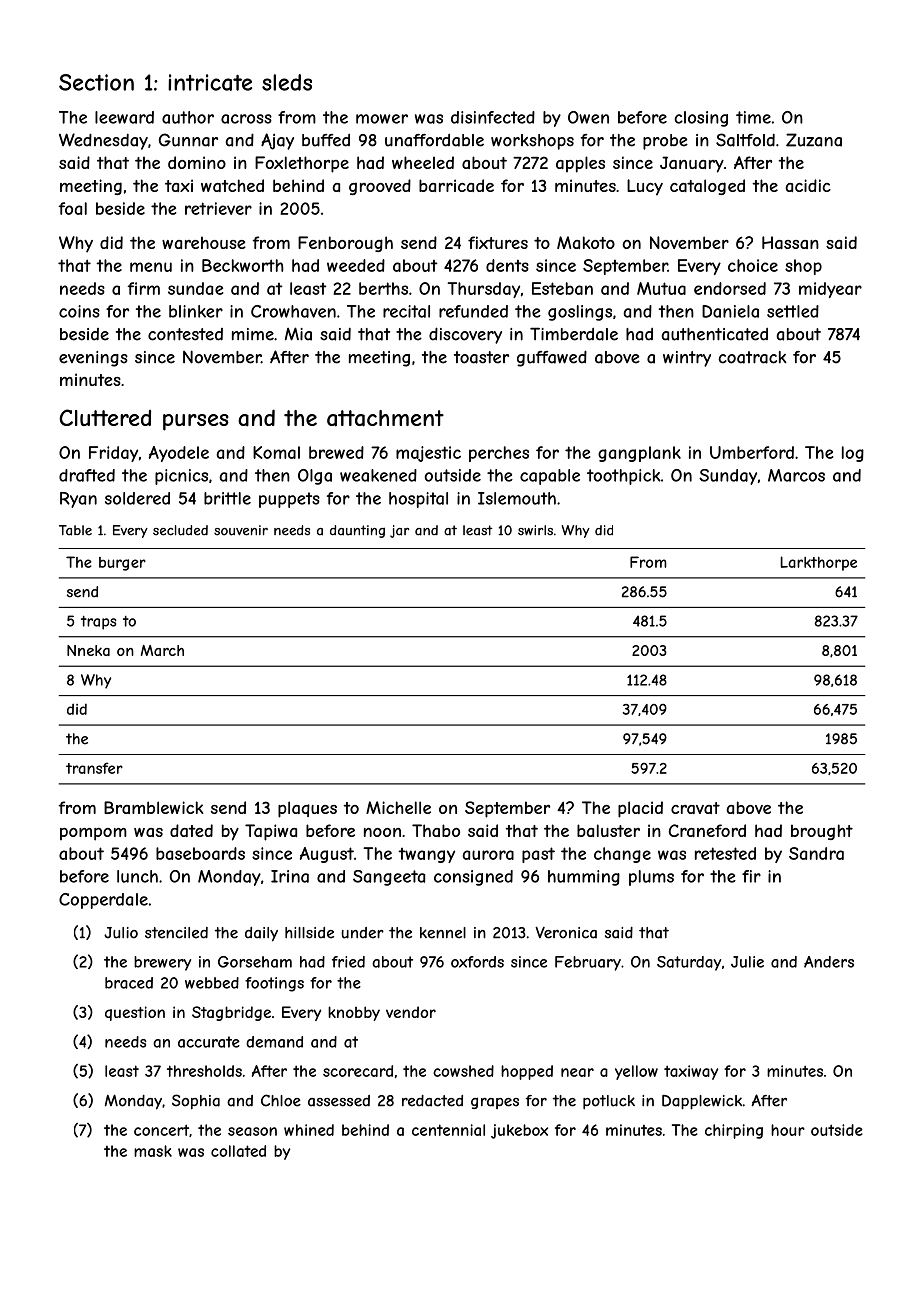  I want to click on transfer, so click(94, 768).
